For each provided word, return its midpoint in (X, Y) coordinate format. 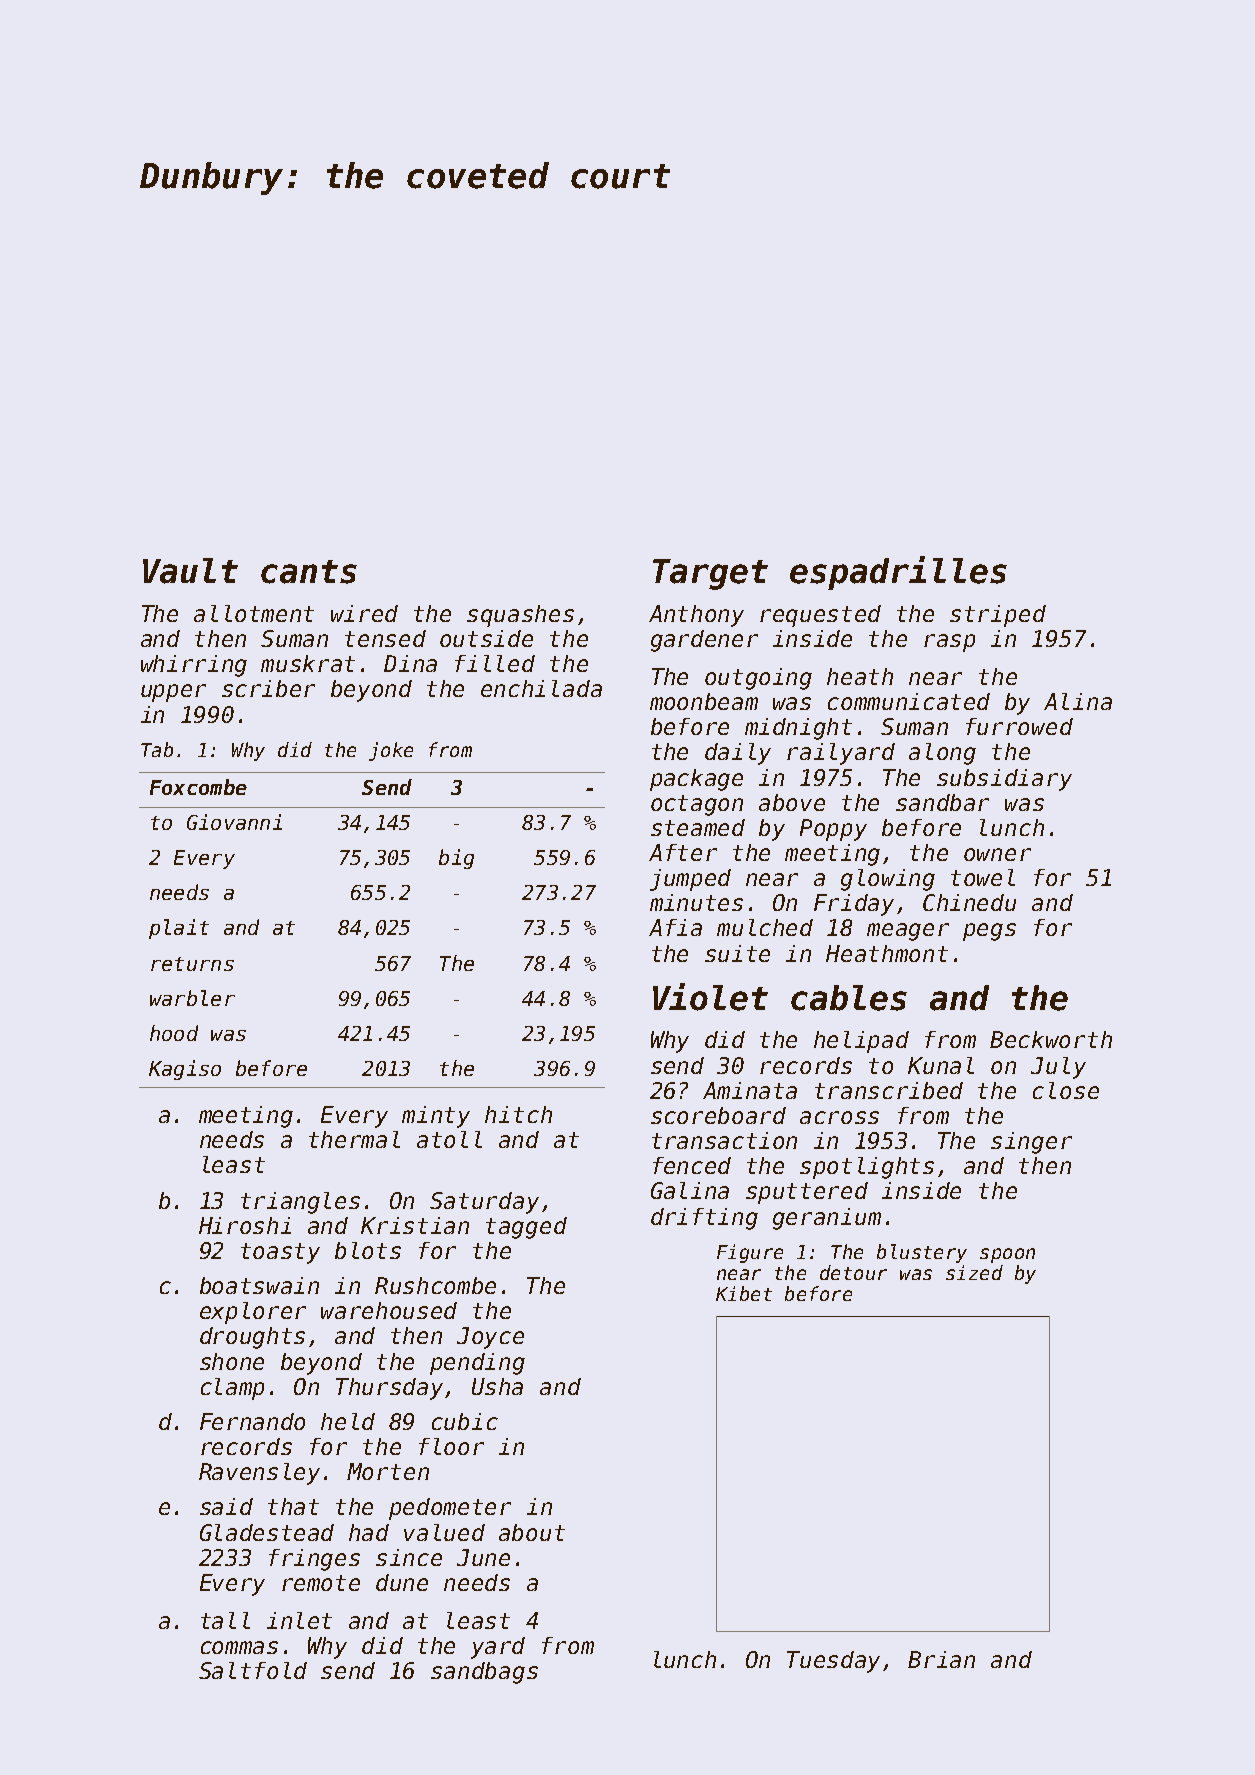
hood (174, 1033)
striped (998, 616)
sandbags (484, 1673)
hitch (518, 1114)
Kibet (744, 1293)
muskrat (308, 663)
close (1066, 1090)
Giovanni (234, 822)
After (683, 852)
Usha (497, 1386)
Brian (941, 1659)
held (348, 1421)
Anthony (696, 616)
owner (997, 854)
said (226, 1506)
